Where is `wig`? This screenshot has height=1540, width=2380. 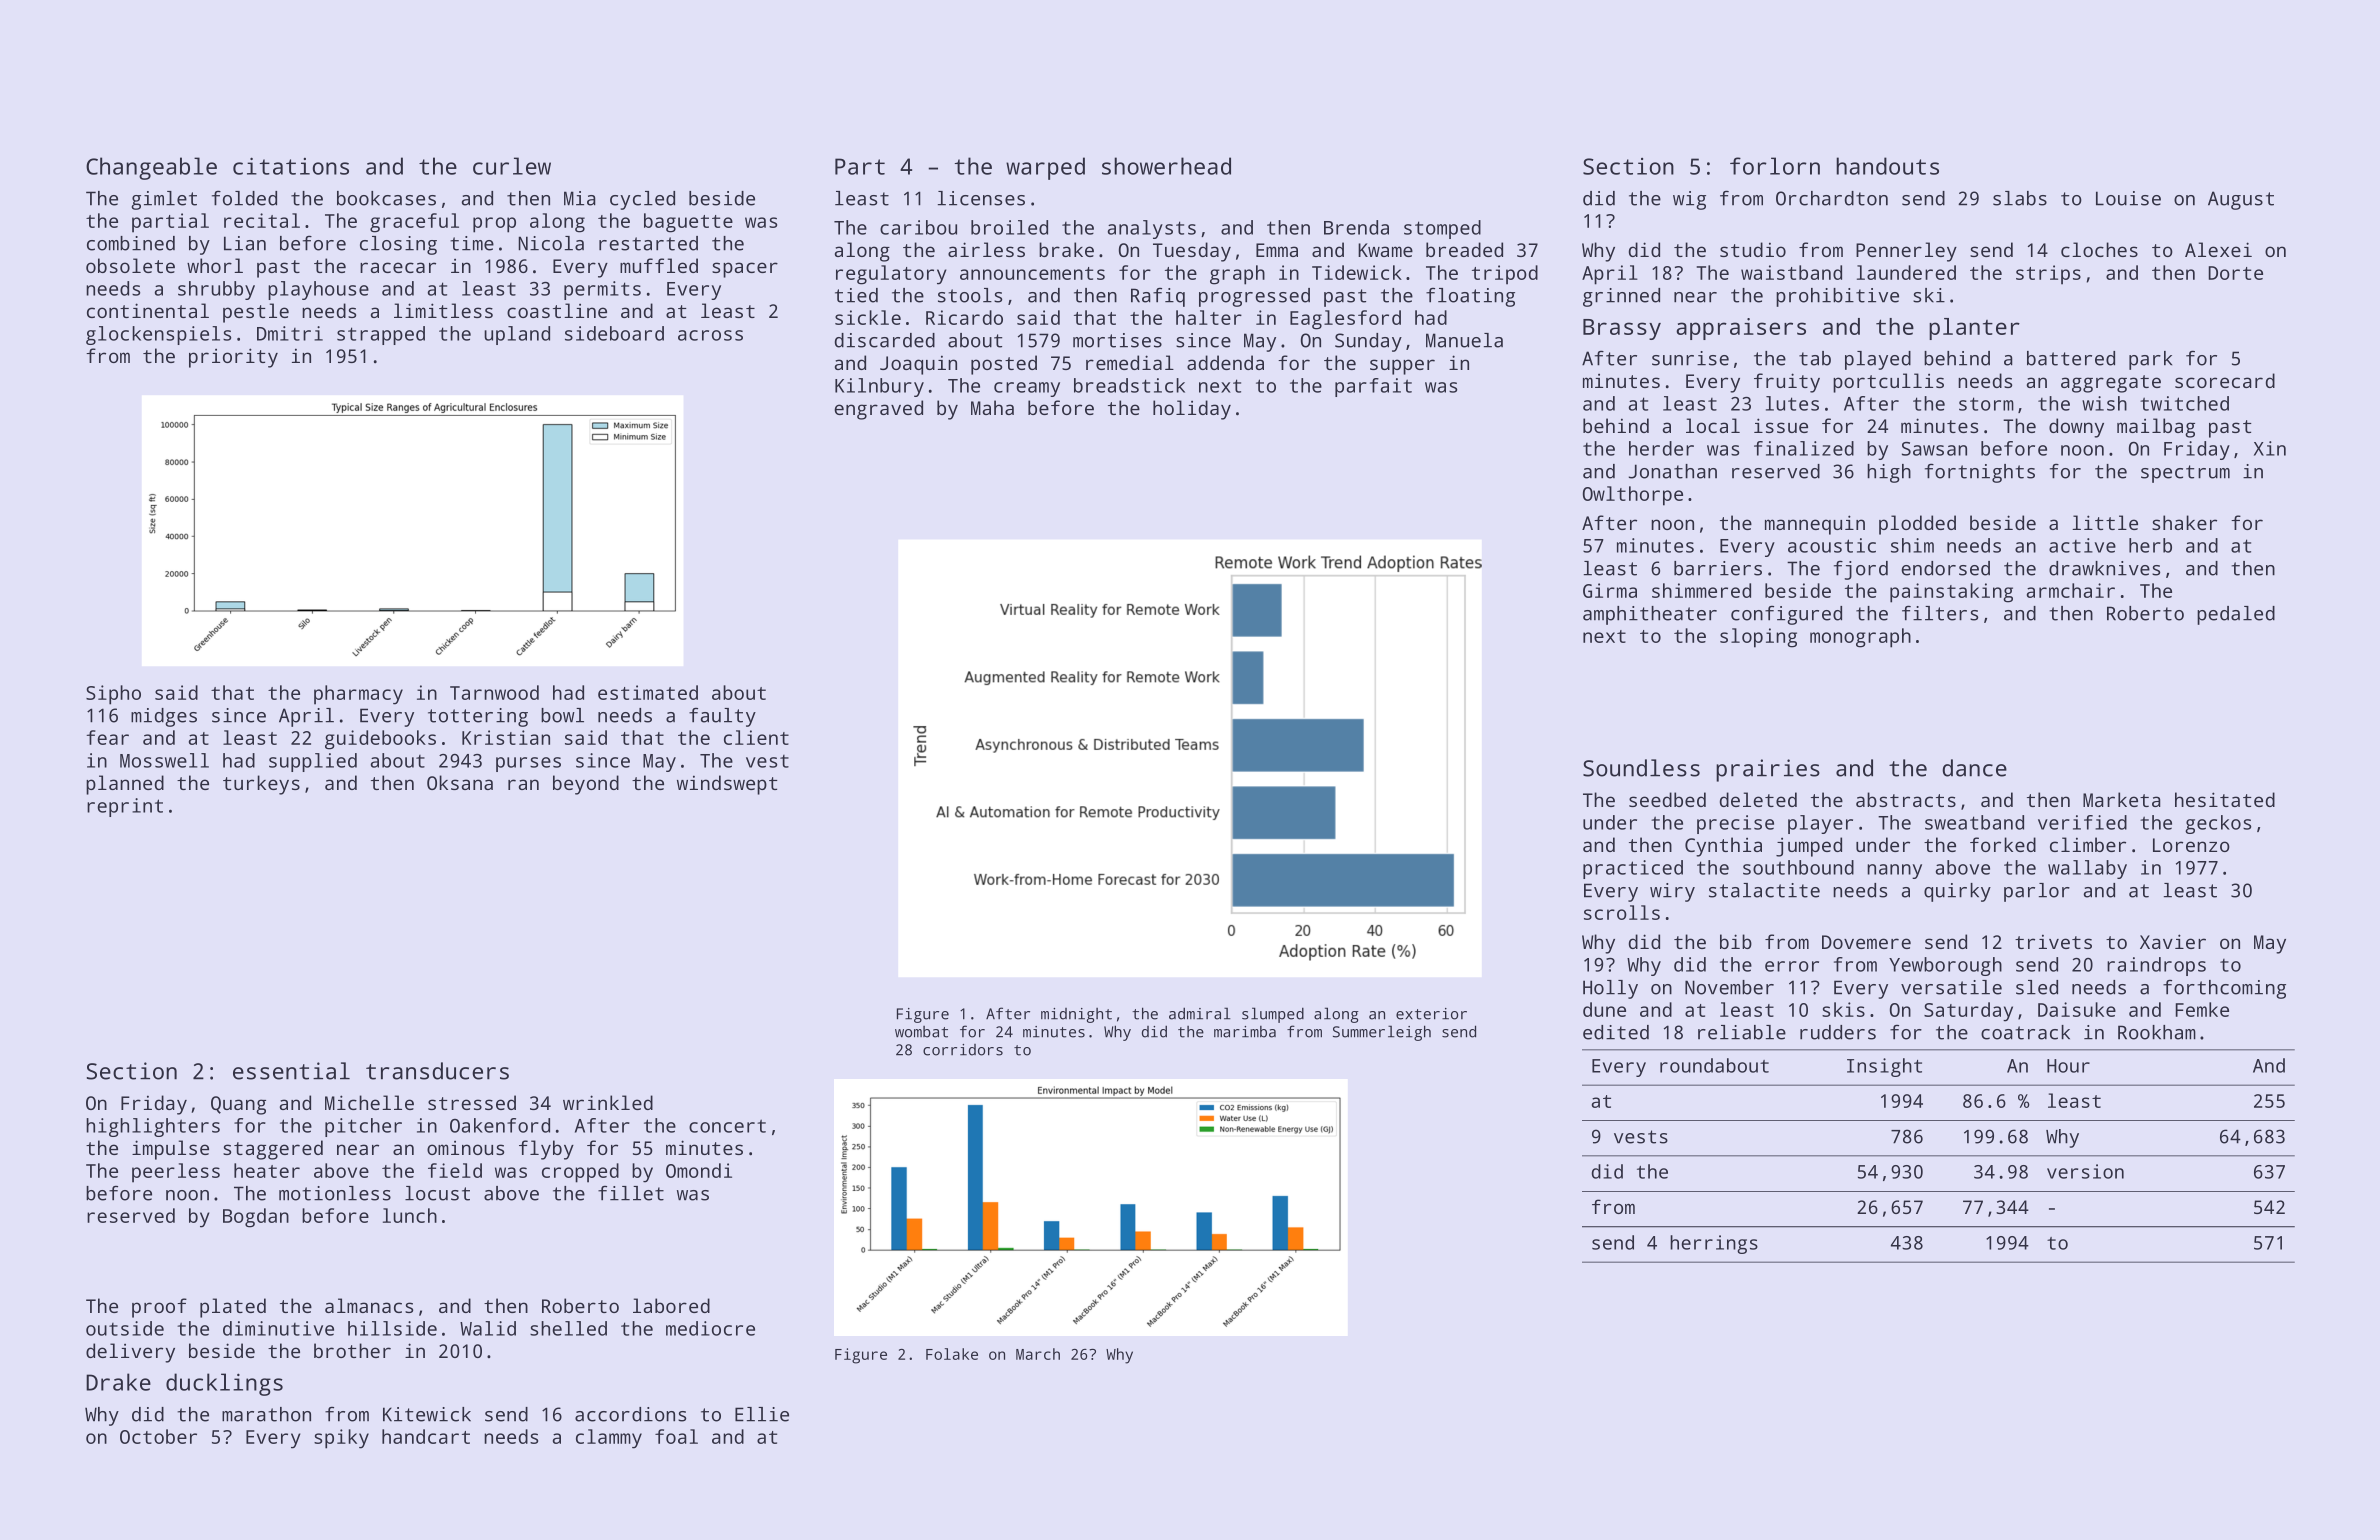
wig is located at coordinates (1689, 200).
